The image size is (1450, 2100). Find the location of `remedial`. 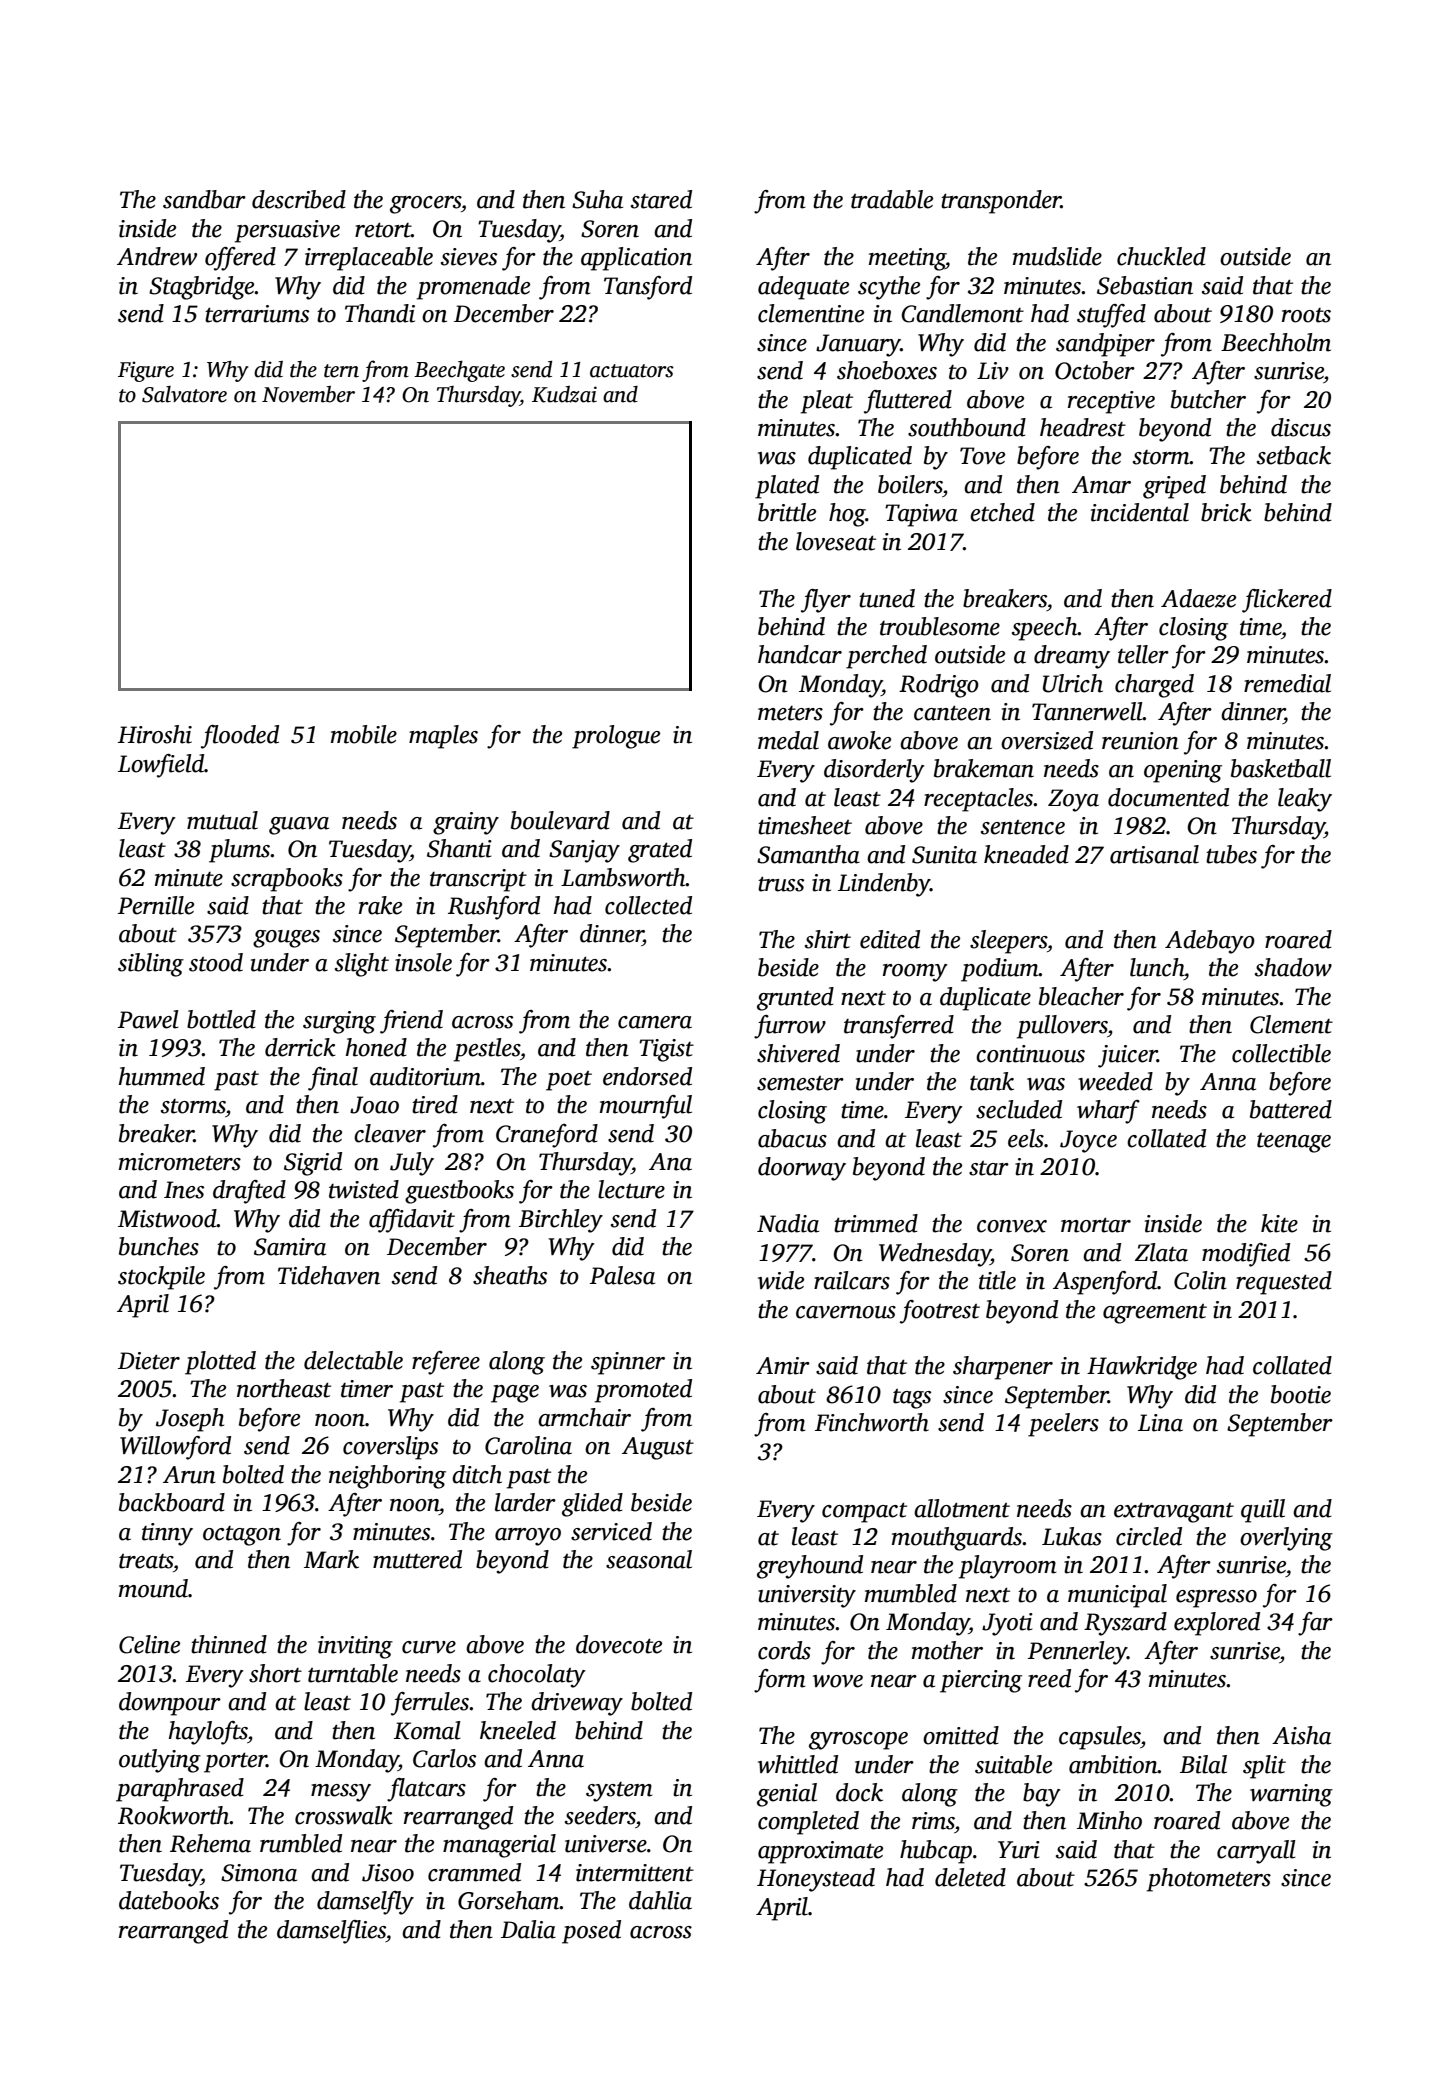

remedial is located at coordinates (1287, 683).
